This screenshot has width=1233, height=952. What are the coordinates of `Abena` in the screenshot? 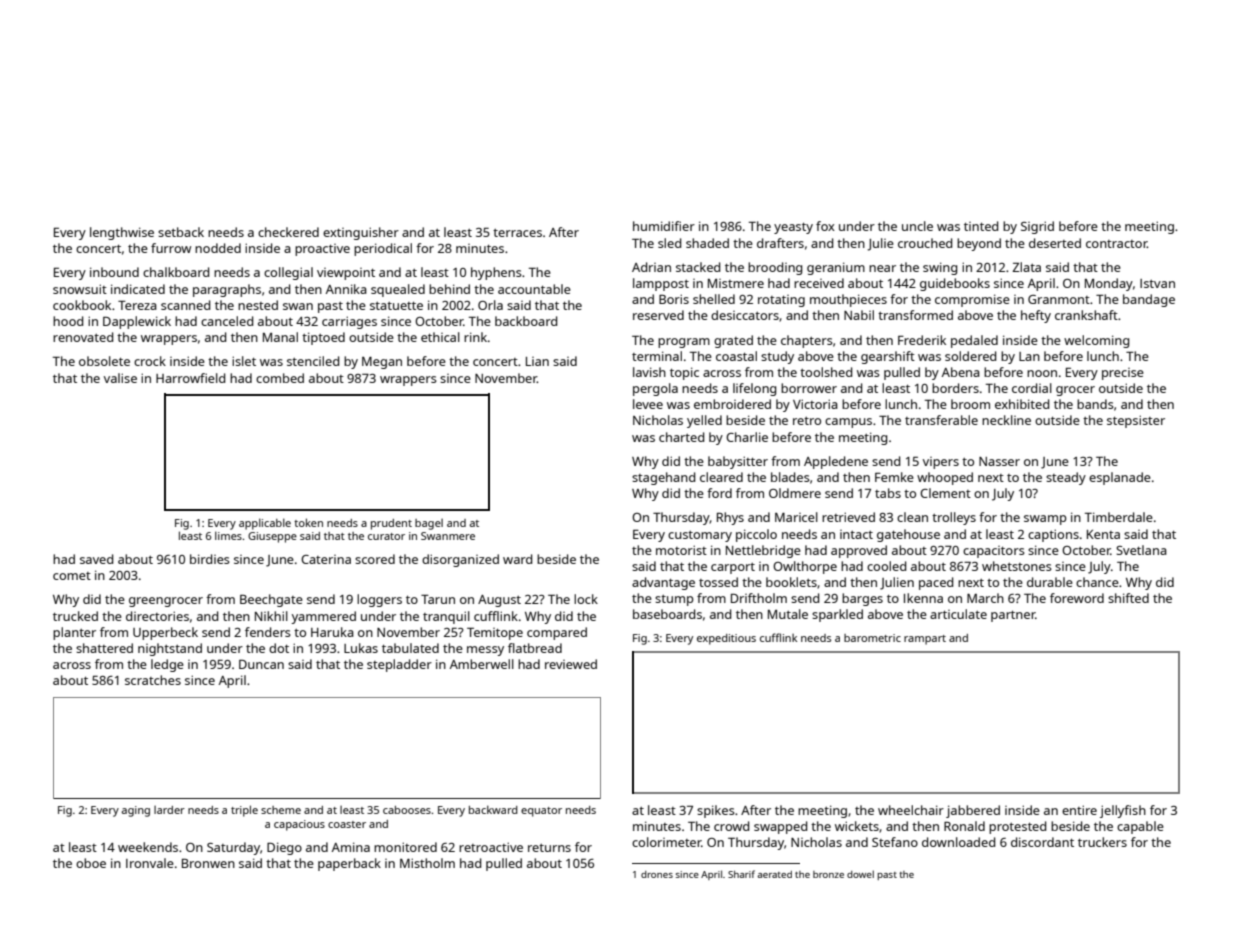 It's located at (961, 372).
